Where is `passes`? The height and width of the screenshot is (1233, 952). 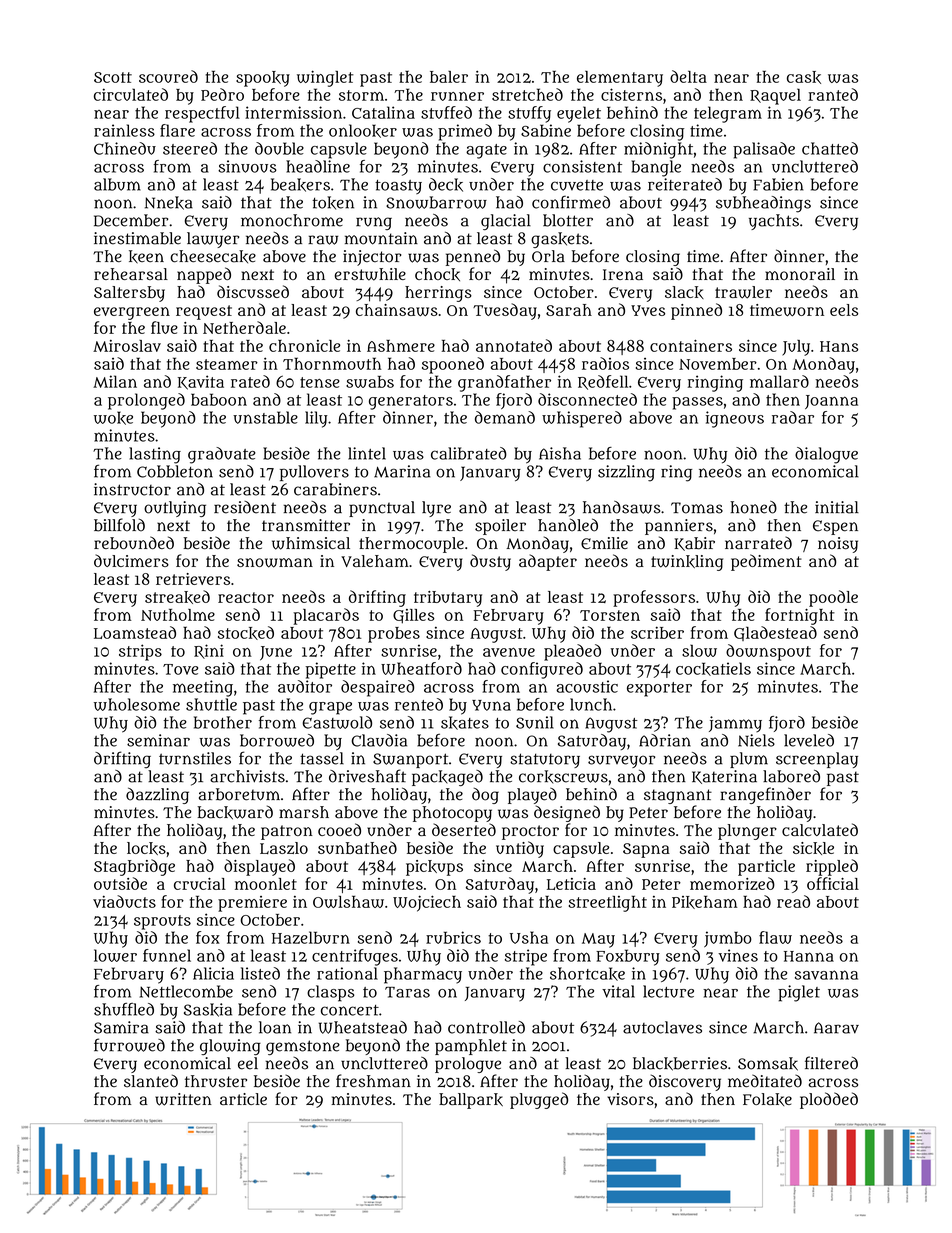 passes is located at coordinates (697, 403).
